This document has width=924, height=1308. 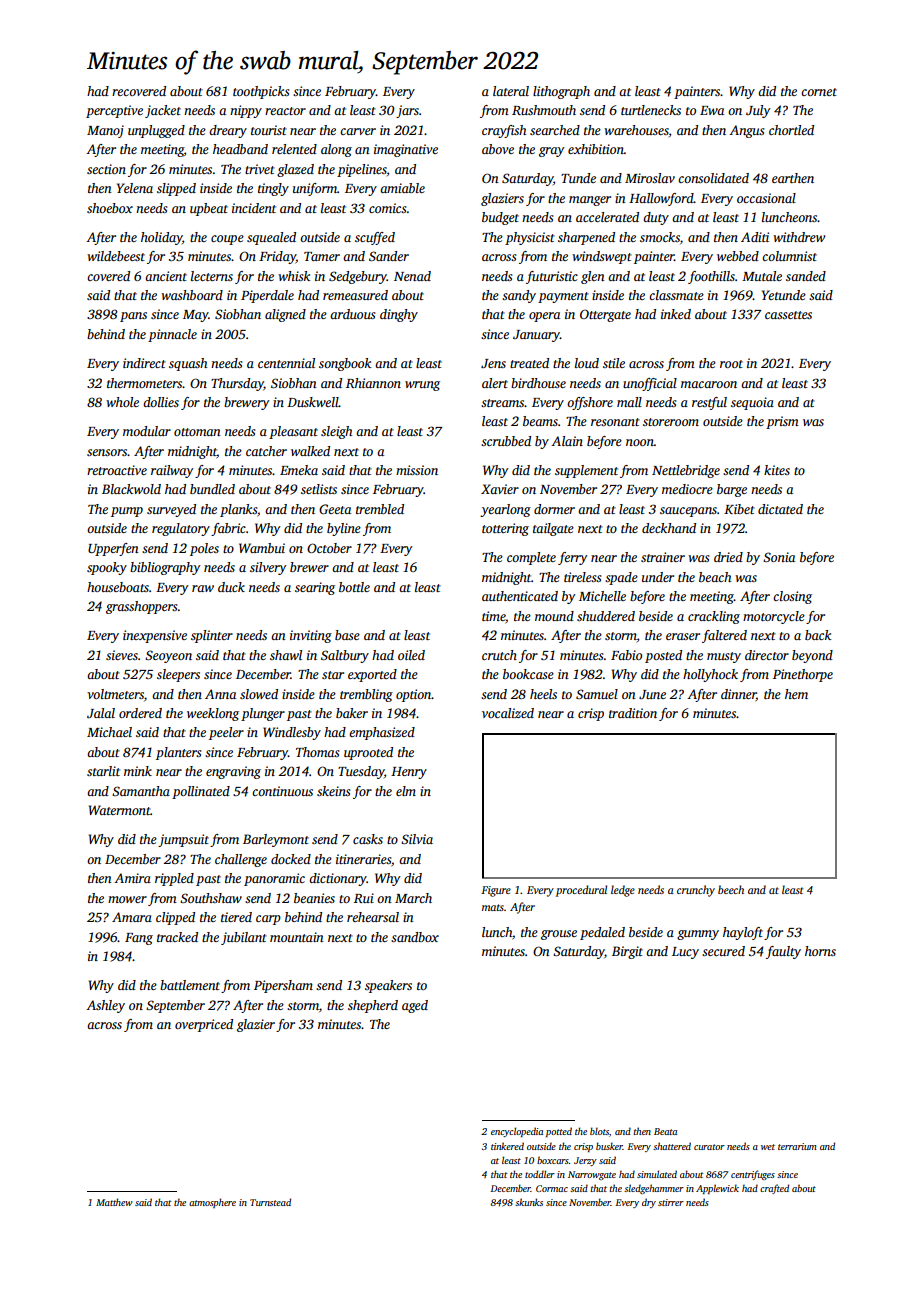 I want to click on inexpensive, so click(x=155, y=636).
